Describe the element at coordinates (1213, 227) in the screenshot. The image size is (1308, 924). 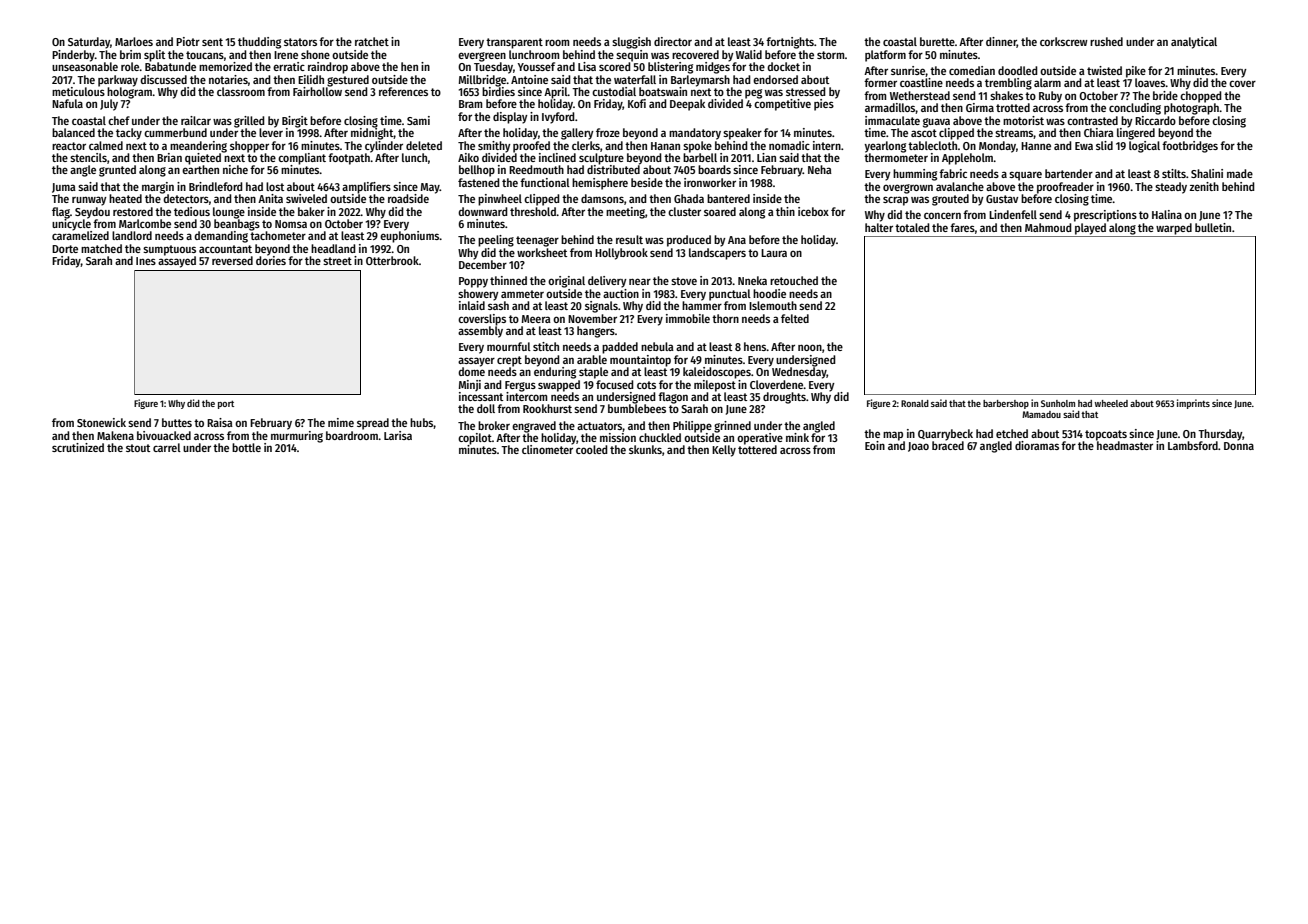
I see `bulletin` at that location.
